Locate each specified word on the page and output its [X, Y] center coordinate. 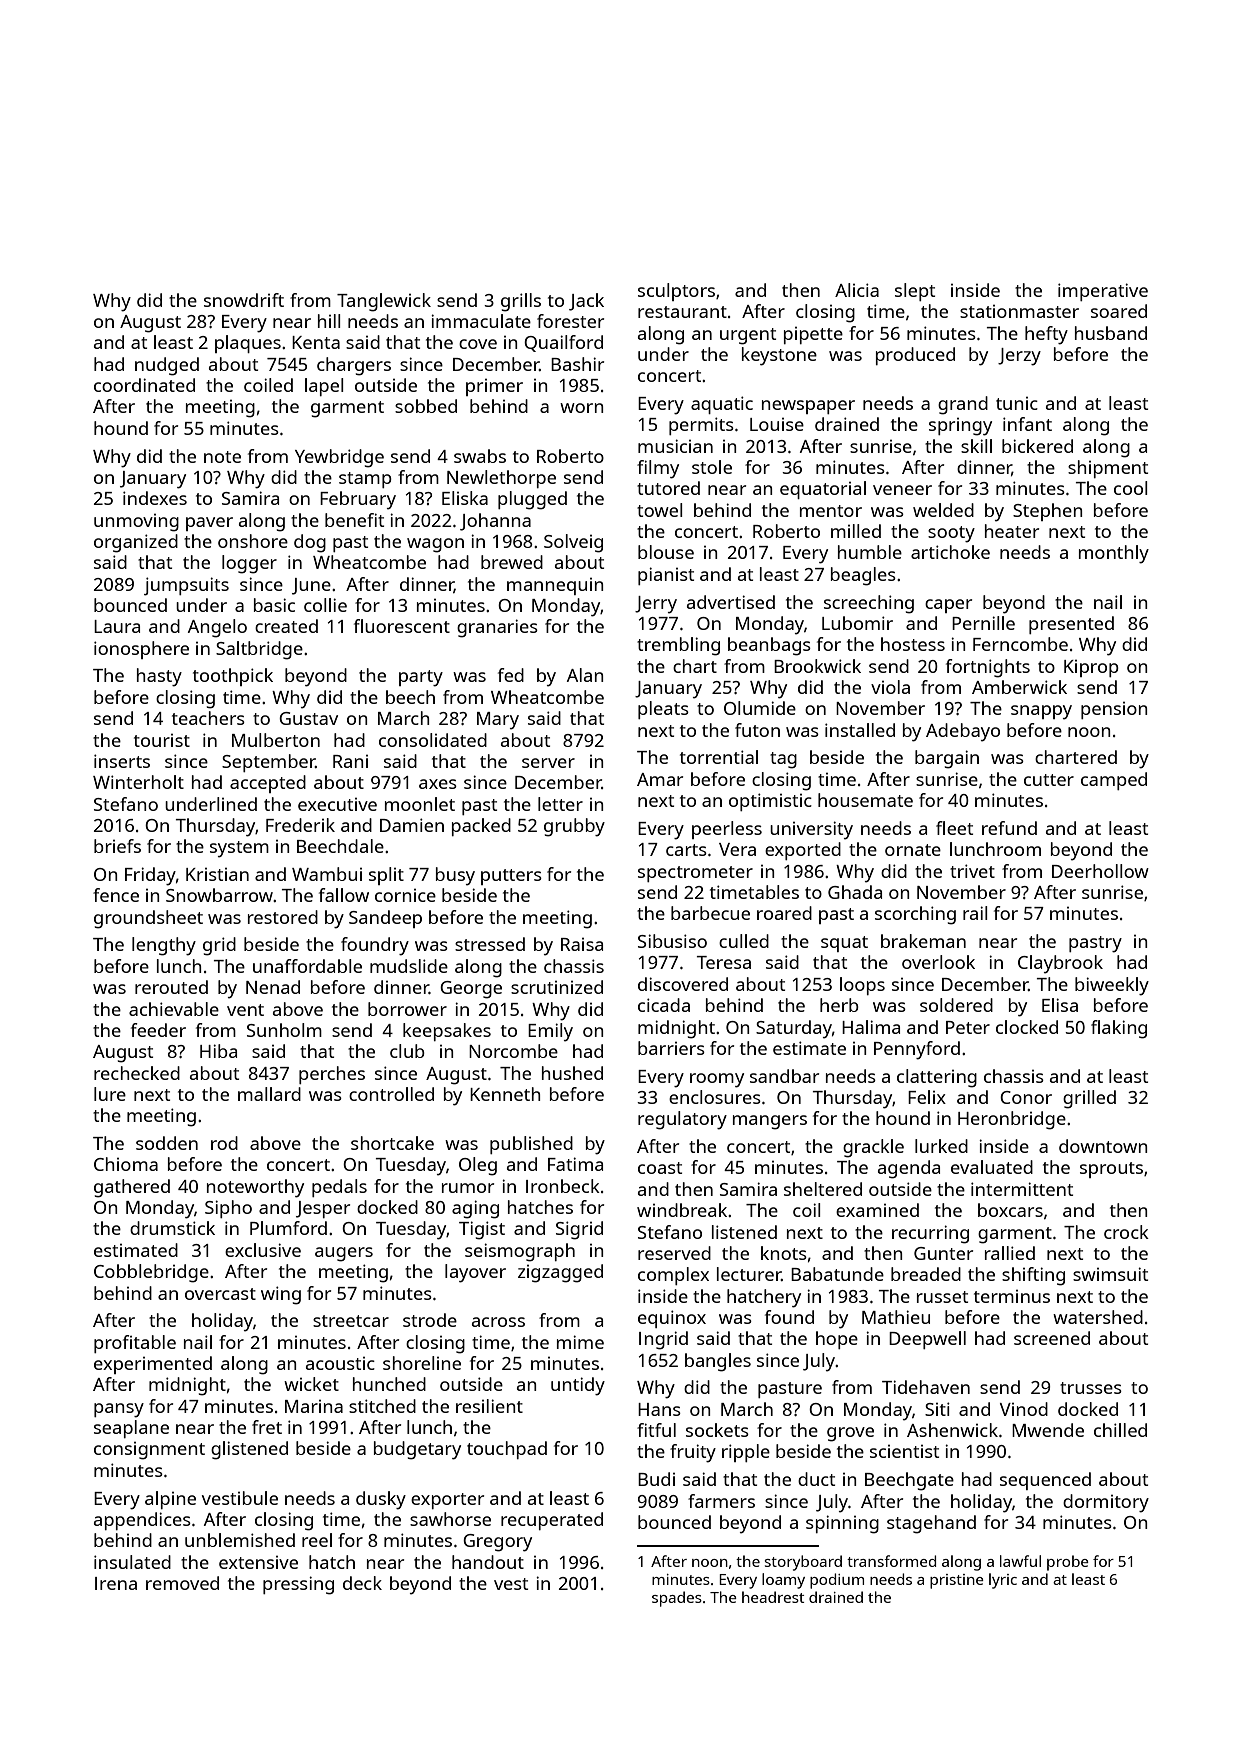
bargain [947, 759]
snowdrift [244, 300]
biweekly [1112, 986]
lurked [941, 1146]
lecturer [749, 1274]
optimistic [770, 802]
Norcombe [513, 1051]
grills [521, 302]
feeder [158, 1030]
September [269, 763]
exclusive [263, 1250]
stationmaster [1019, 311]
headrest [773, 1597]
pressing [298, 1585]
